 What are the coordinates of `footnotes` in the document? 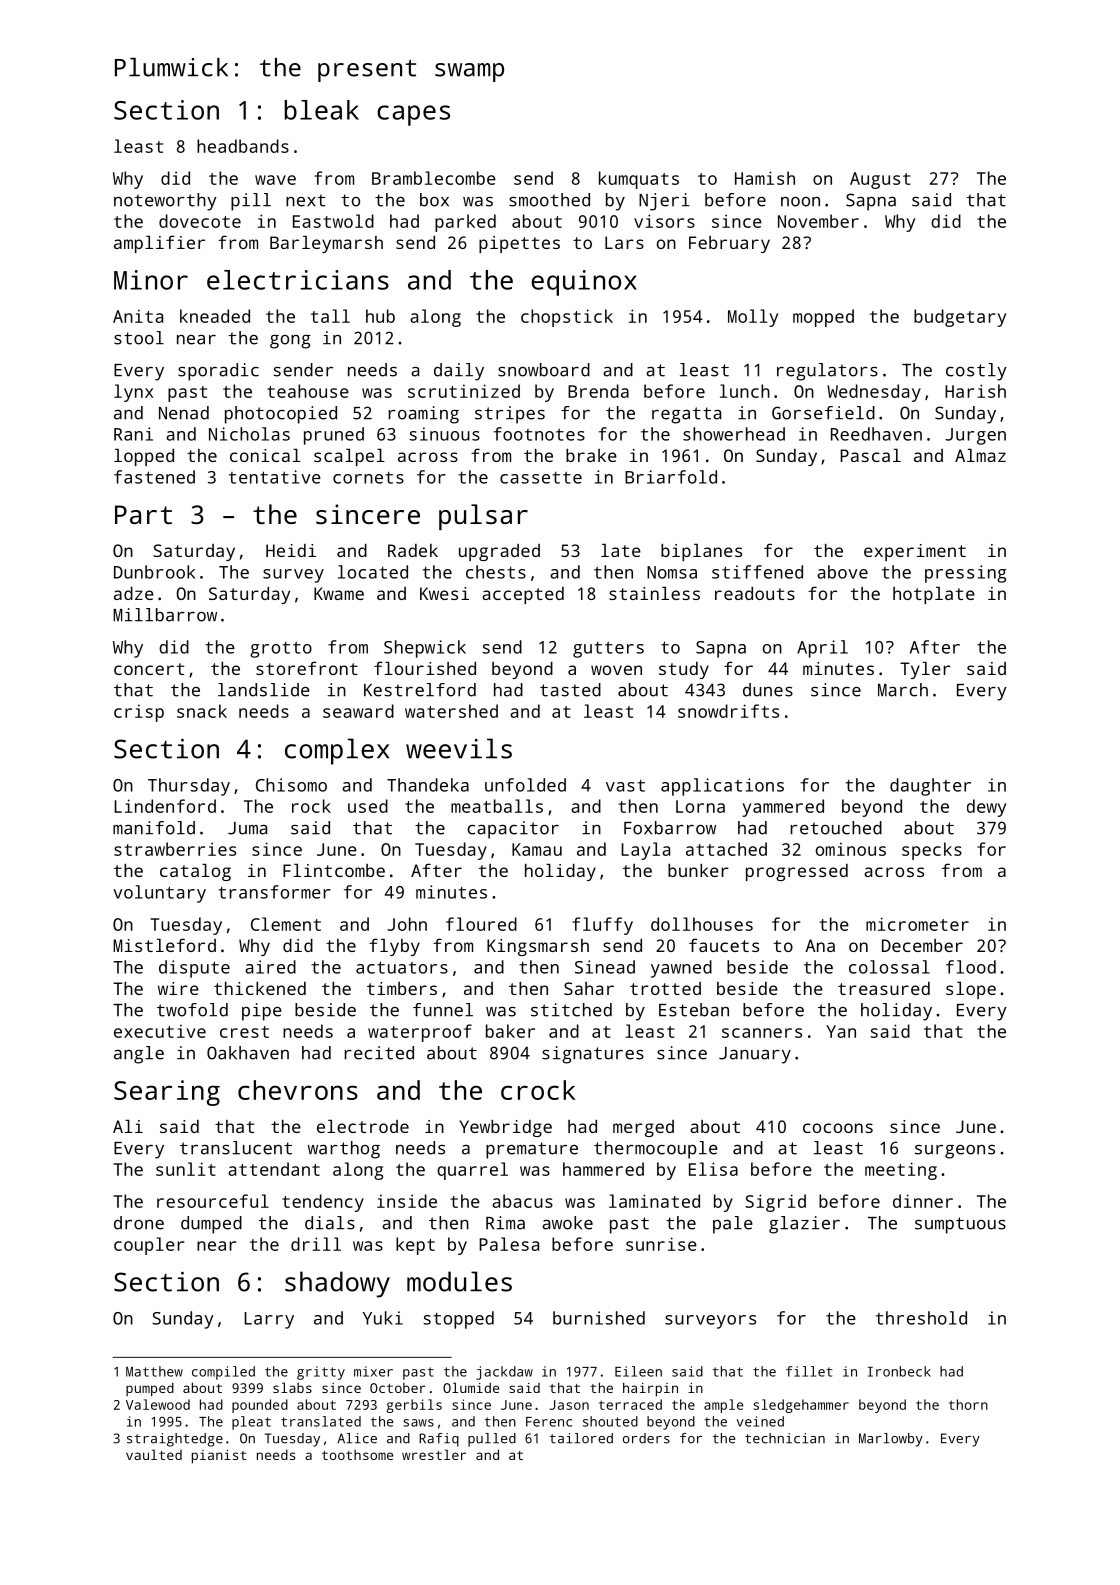 It's located at (539, 434).
